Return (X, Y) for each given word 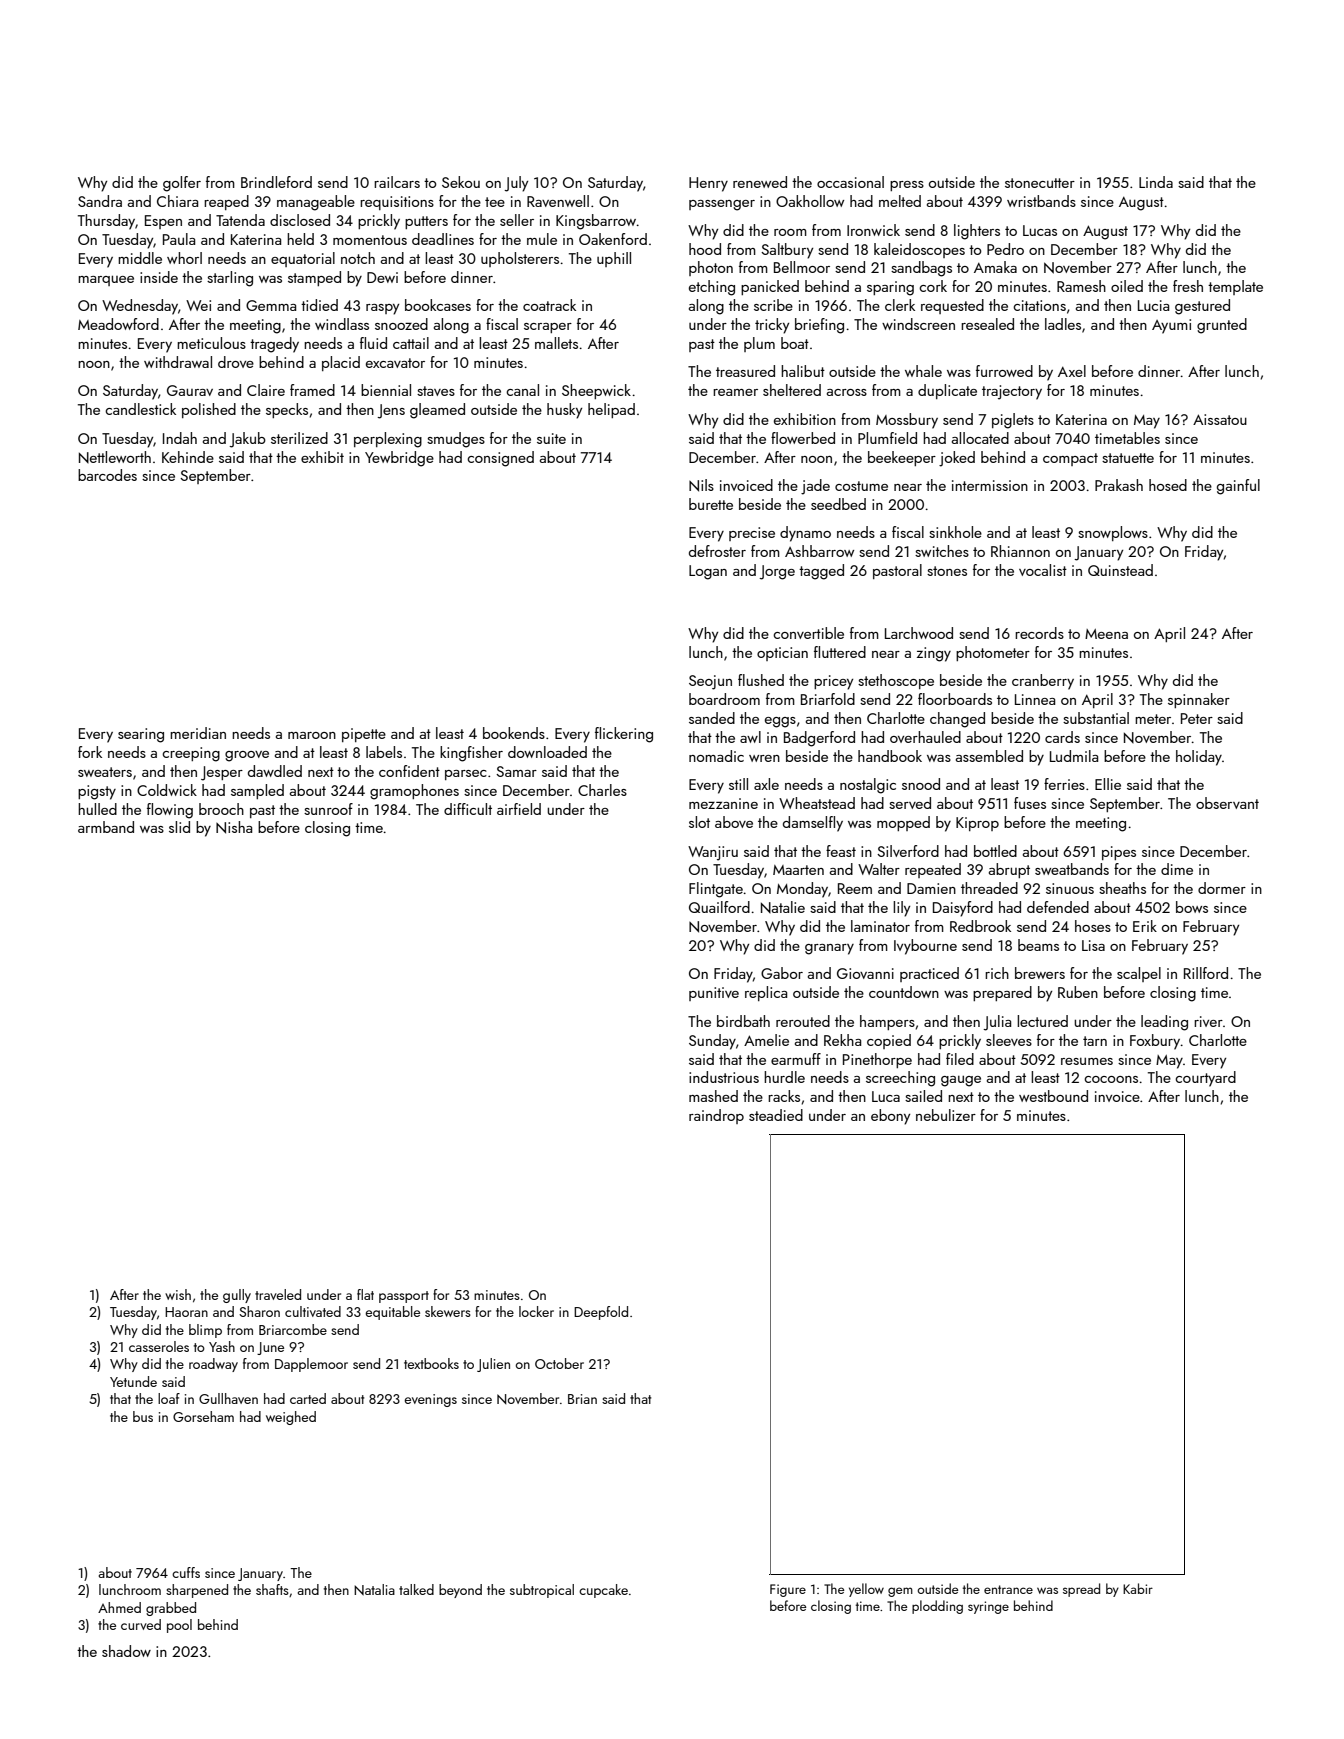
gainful (1238, 487)
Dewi (382, 277)
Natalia (374, 1590)
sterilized (299, 438)
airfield (519, 809)
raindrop (716, 1116)
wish (178, 1294)
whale (923, 371)
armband (106, 827)
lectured (1042, 1021)
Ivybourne (925, 947)
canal (522, 390)
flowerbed (803, 438)
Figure (788, 1590)
